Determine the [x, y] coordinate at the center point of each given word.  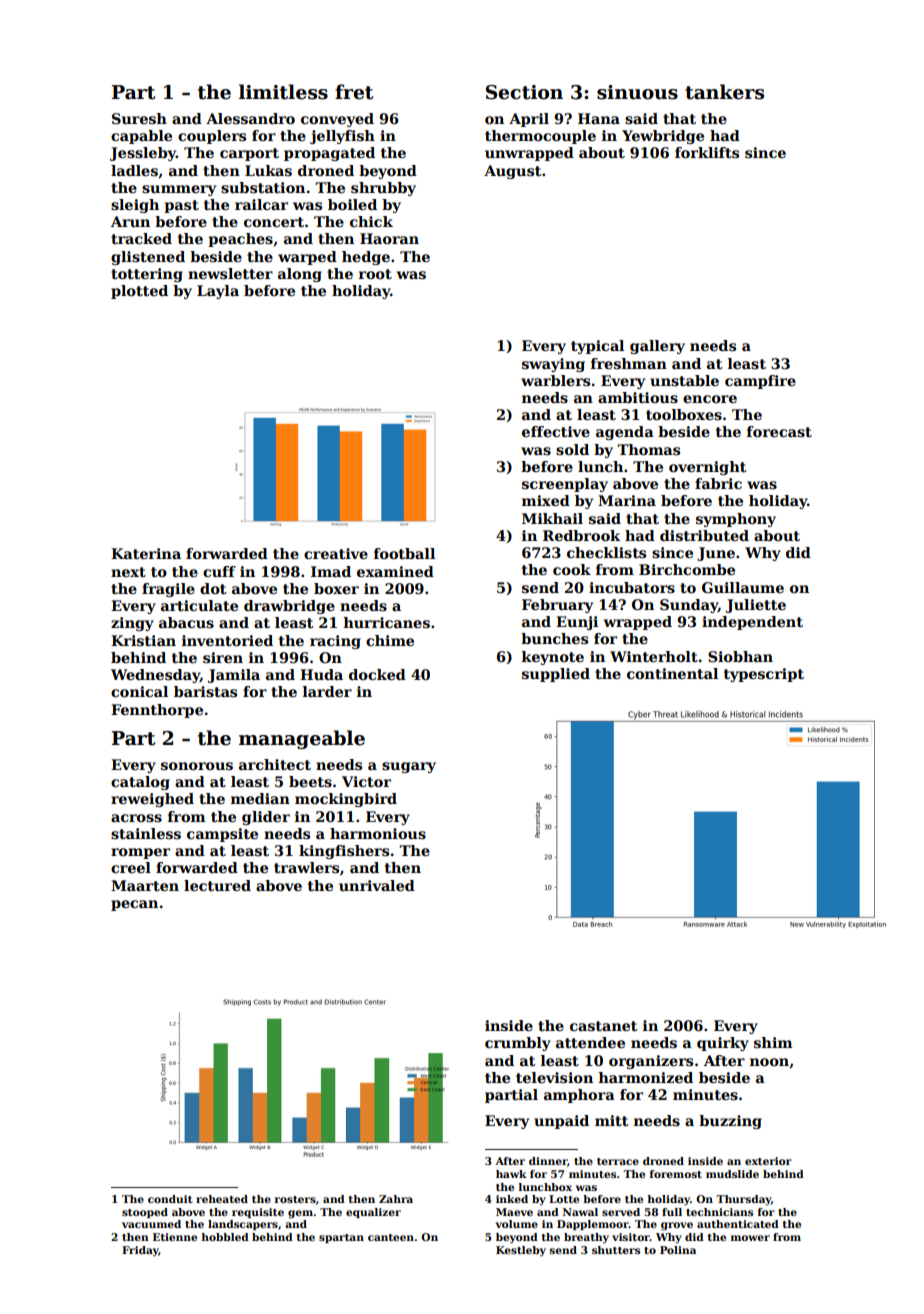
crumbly [518, 1044]
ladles [134, 170]
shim [773, 1042]
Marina [627, 500]
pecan [134, 905]
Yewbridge [663, 137]
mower [750, 1238]
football [404, 553]
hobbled [225, 1237]
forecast [779, 431]
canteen [391, 1237]
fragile [168, 590]
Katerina [146, 553]
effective [556, 431]
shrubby [383, 189]
